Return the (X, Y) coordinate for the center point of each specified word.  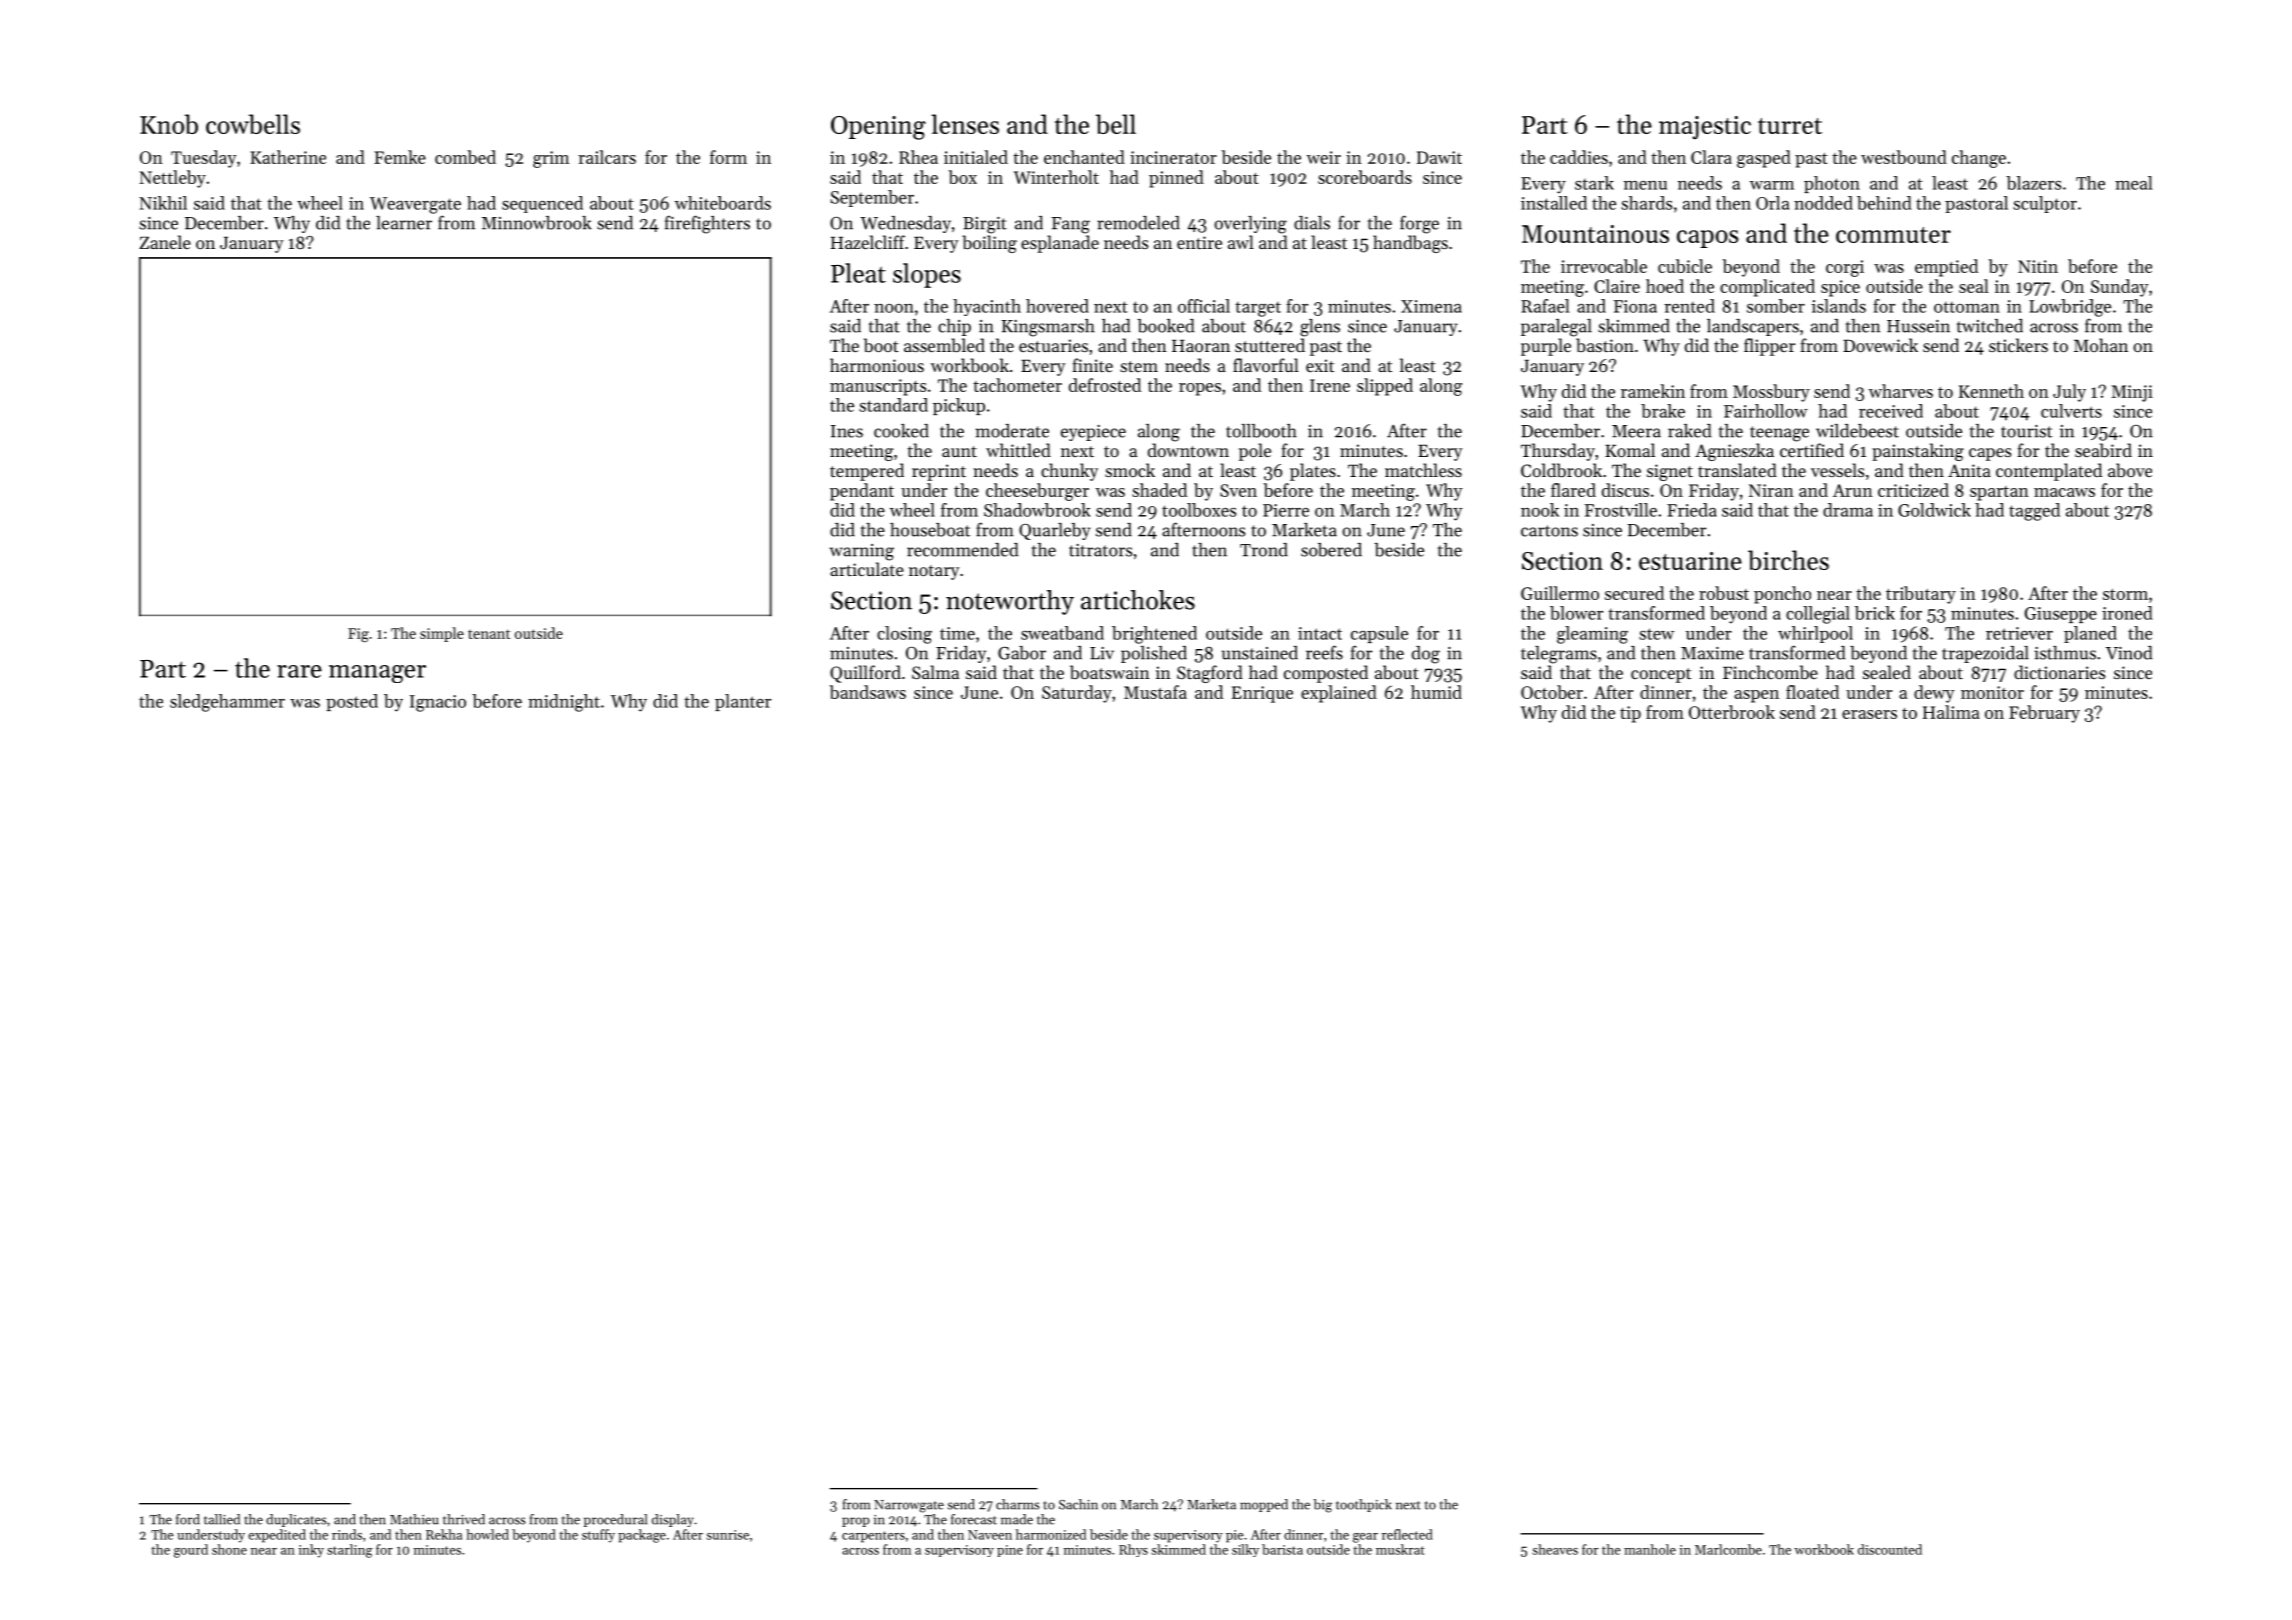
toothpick (1364, 1505)
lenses (965, 124)
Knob (169, 124)
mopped (1264, 1505)
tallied (222, 1519)
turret (1790, 126)
